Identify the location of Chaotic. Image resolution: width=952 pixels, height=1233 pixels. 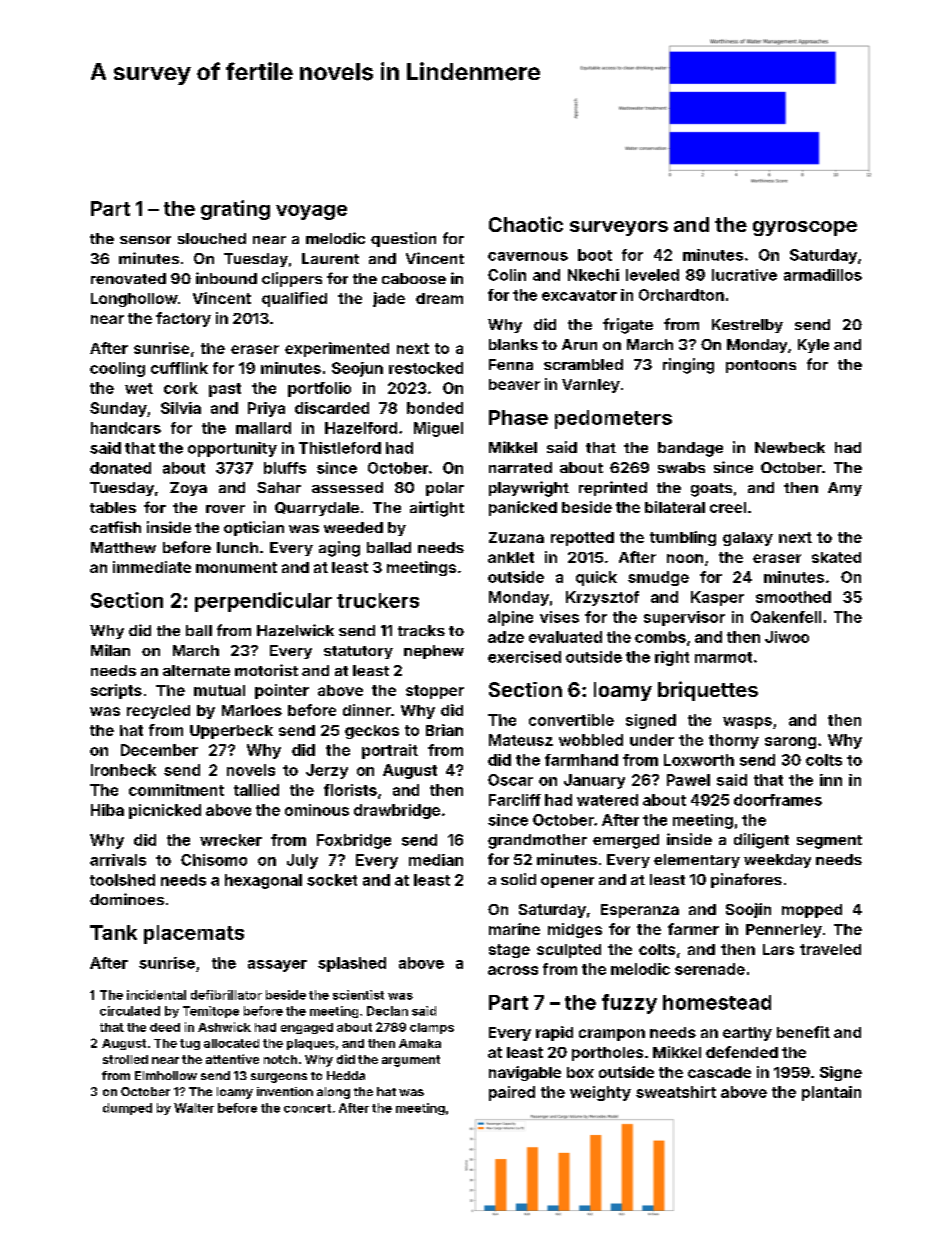
(526, 224).
